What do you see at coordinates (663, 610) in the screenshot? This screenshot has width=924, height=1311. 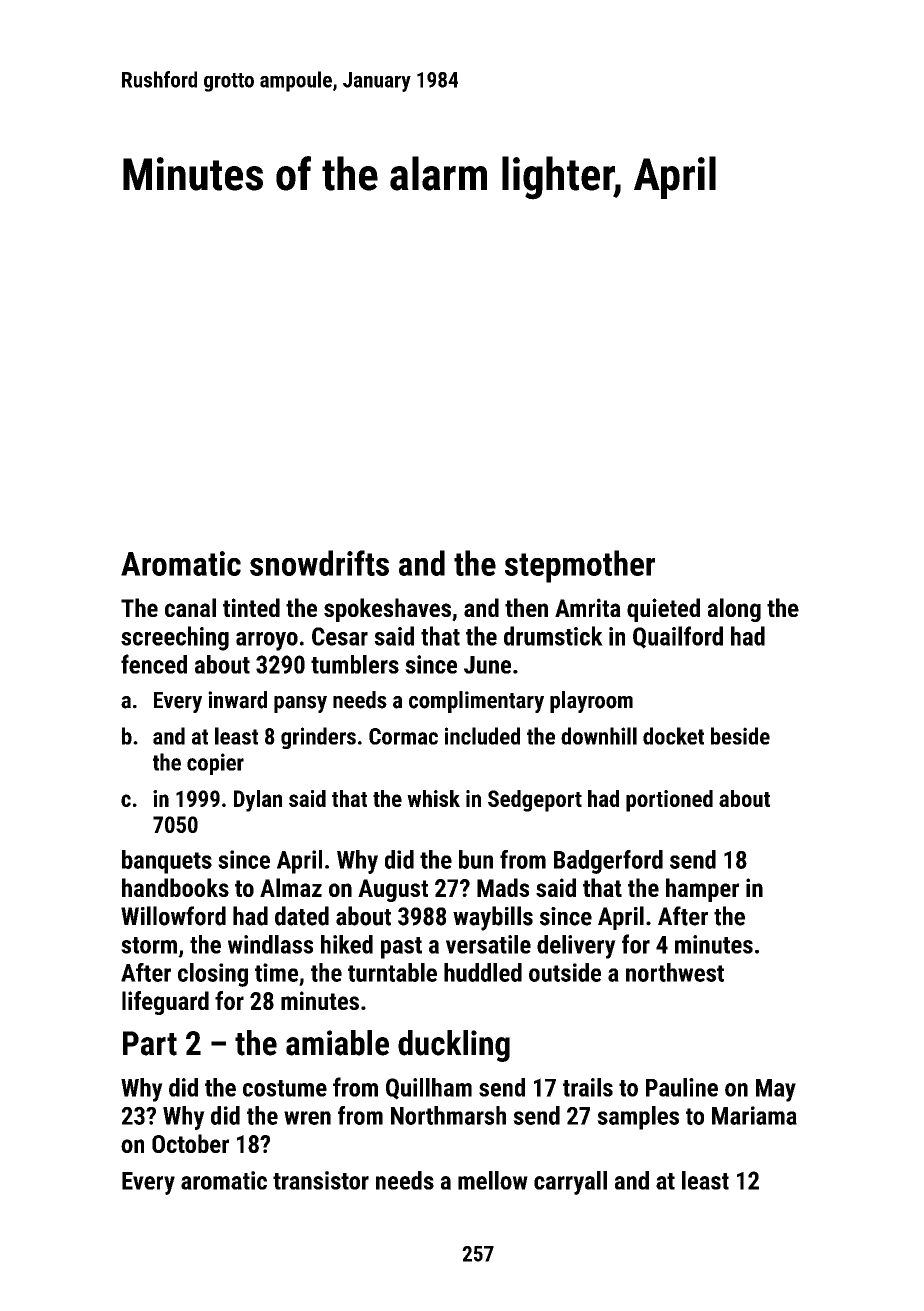 I see `quieted` at bounding box center [663, 610].
